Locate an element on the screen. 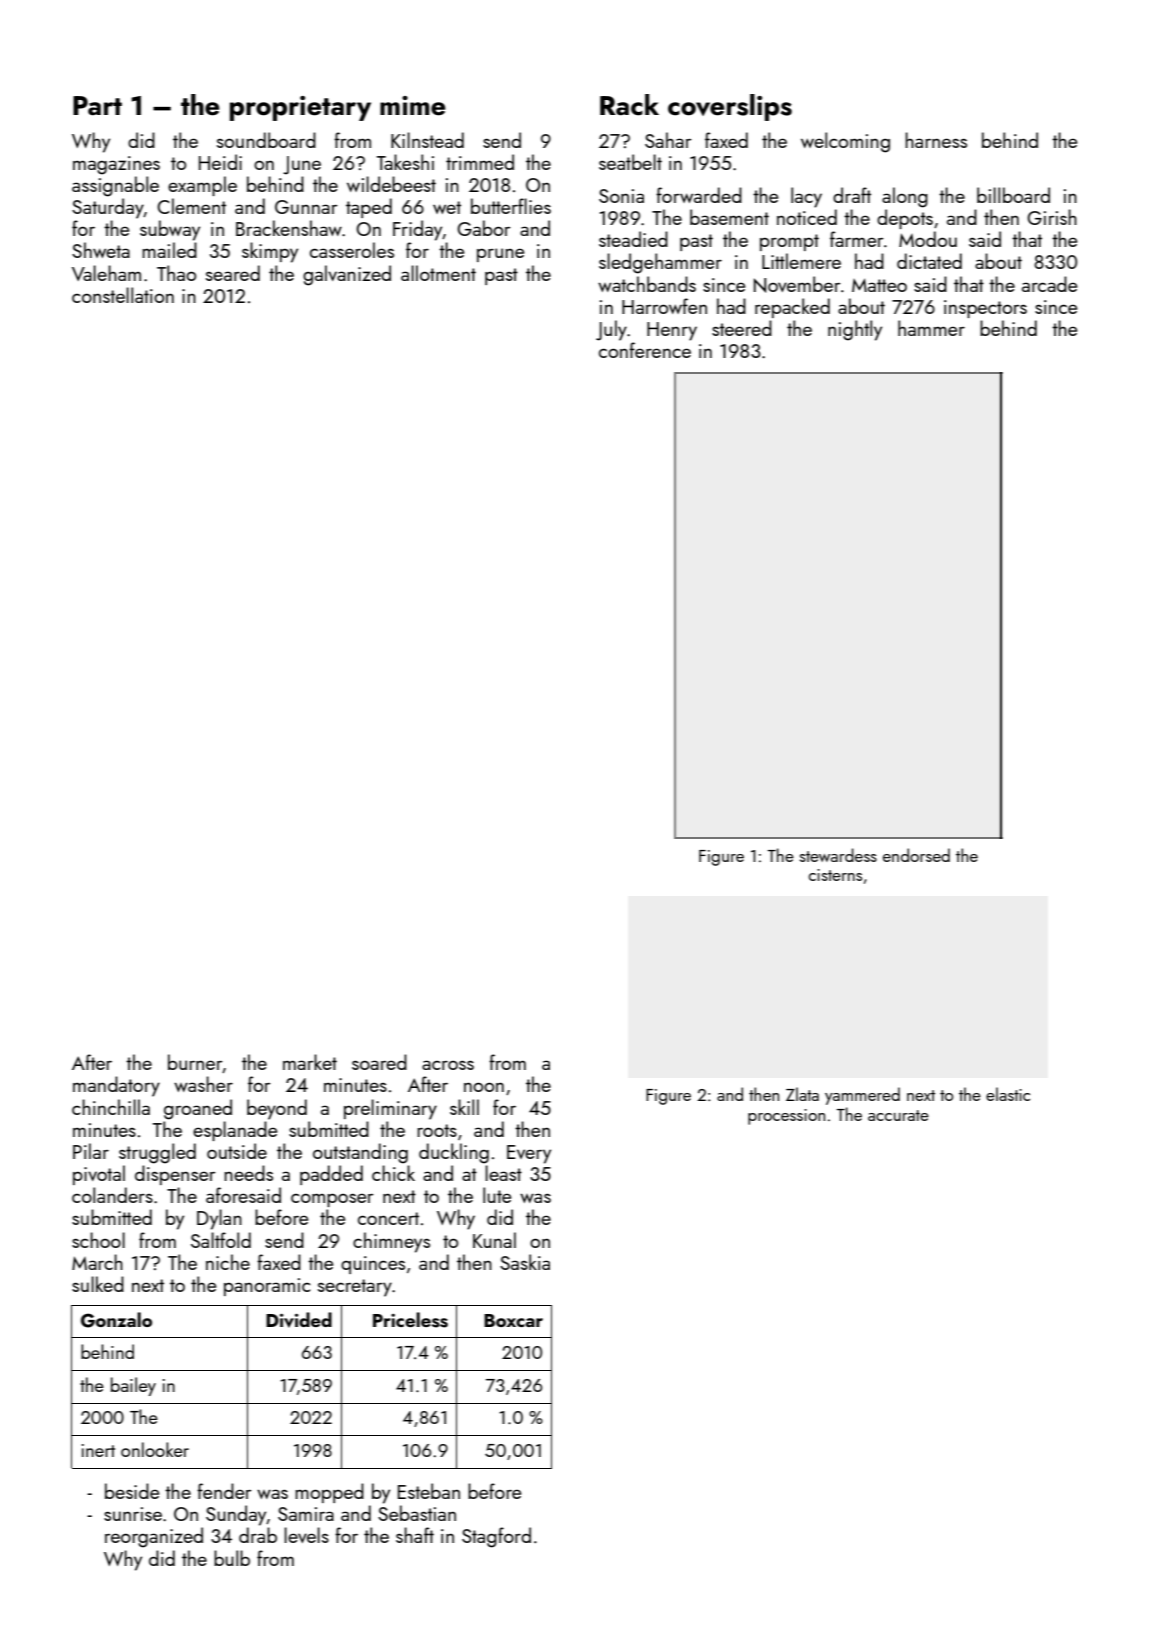 The height and width of the screenshot is (1626, 1150). burner is located at coordinates (195, 1063).
